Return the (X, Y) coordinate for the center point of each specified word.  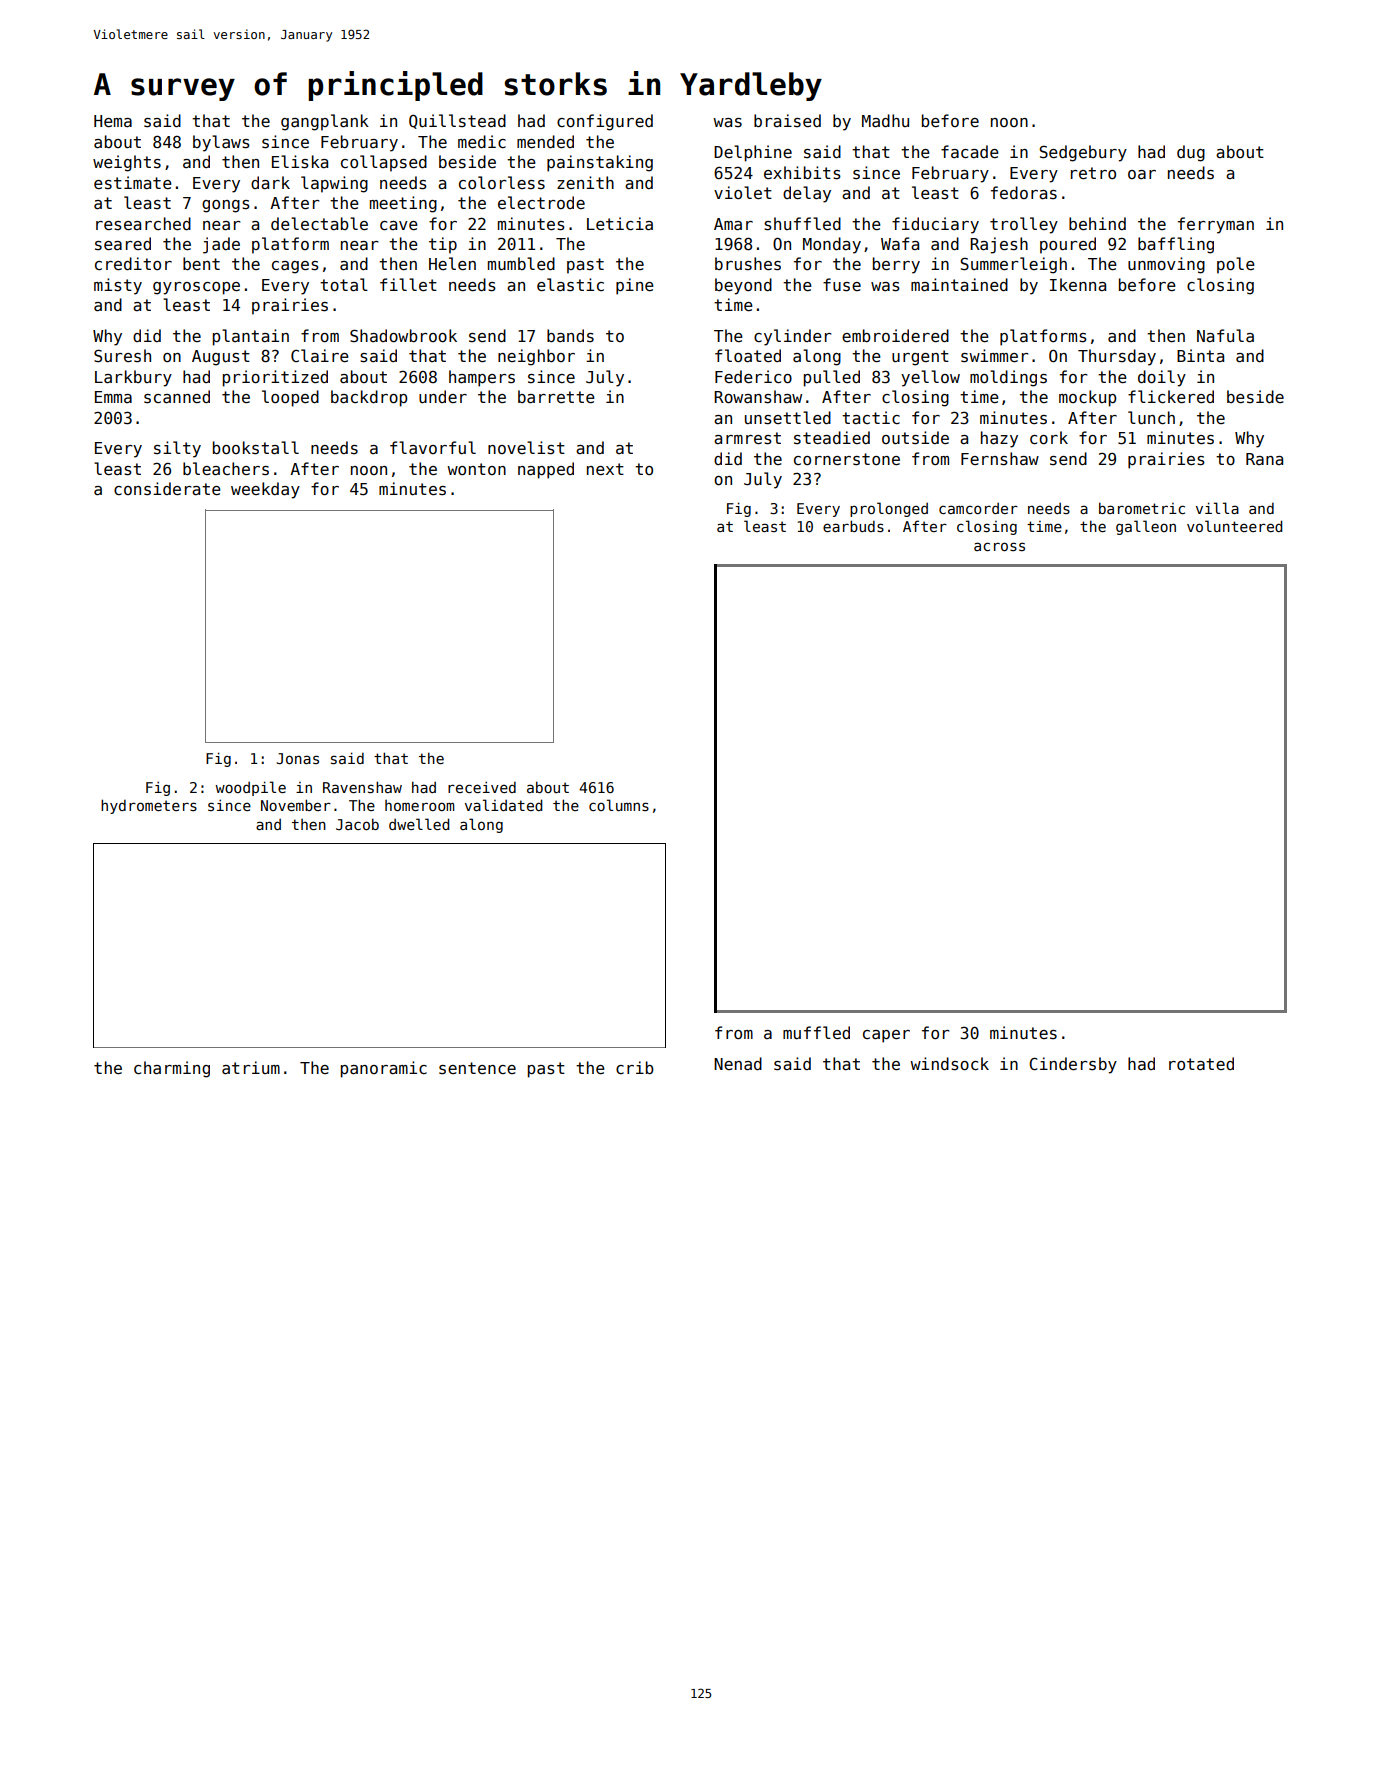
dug (1191, 153)
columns (619, 805)
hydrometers (149, 806)
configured (605, 122)
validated (503, 805)
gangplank (325, 122)
